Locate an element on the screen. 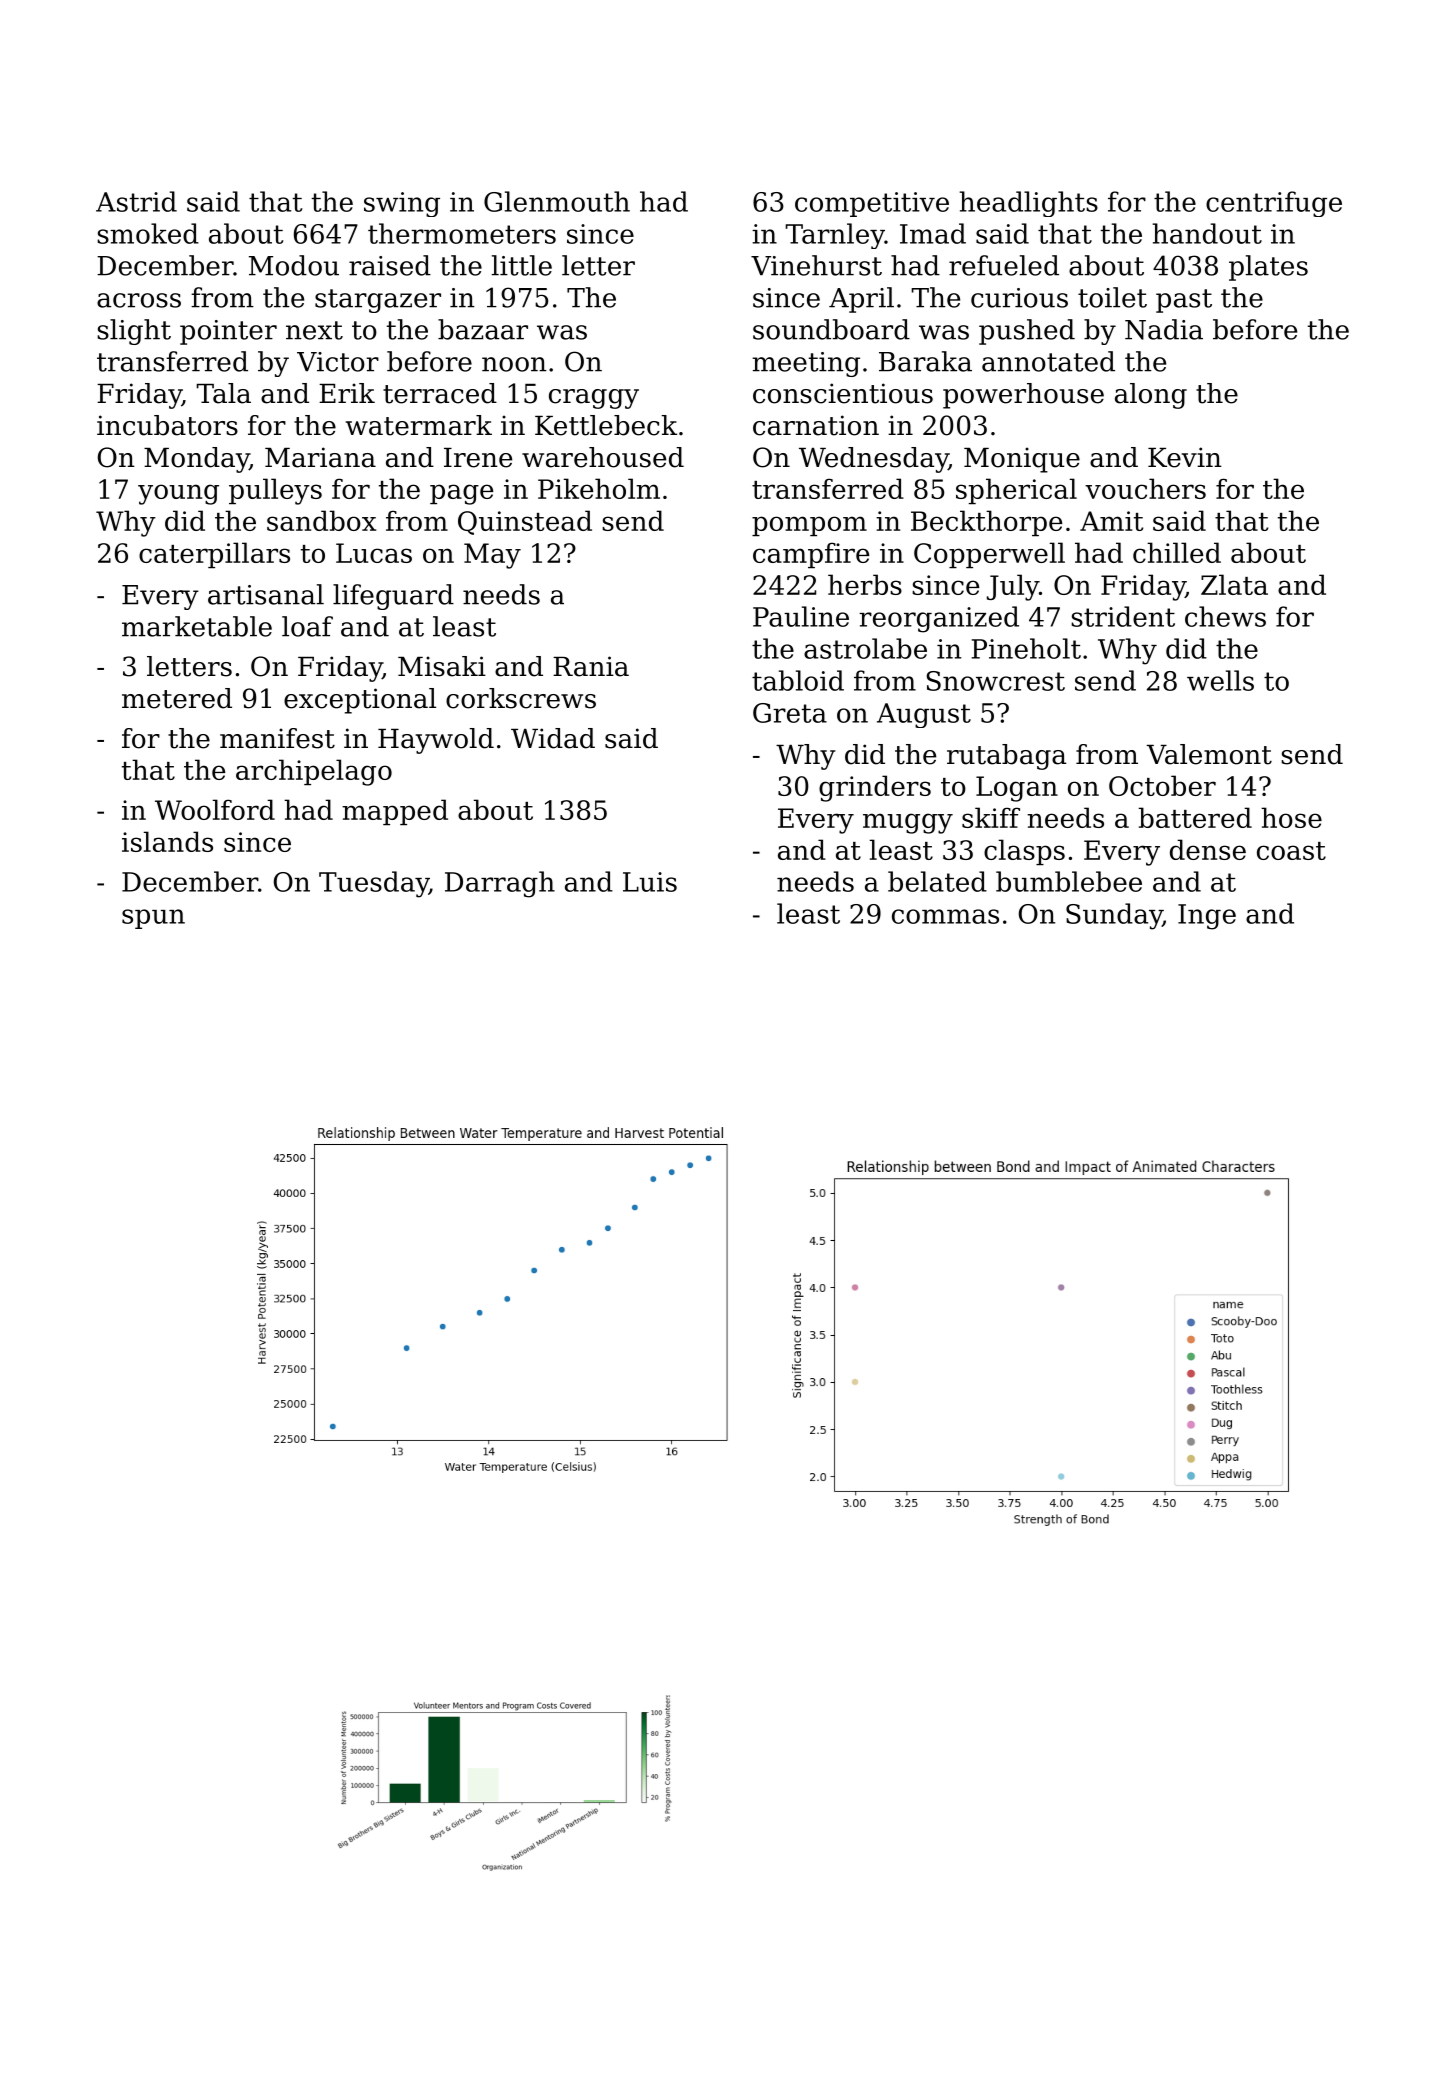 This screenshot has height=2100, width=1450. along is located at coordinates (1151, 396).
